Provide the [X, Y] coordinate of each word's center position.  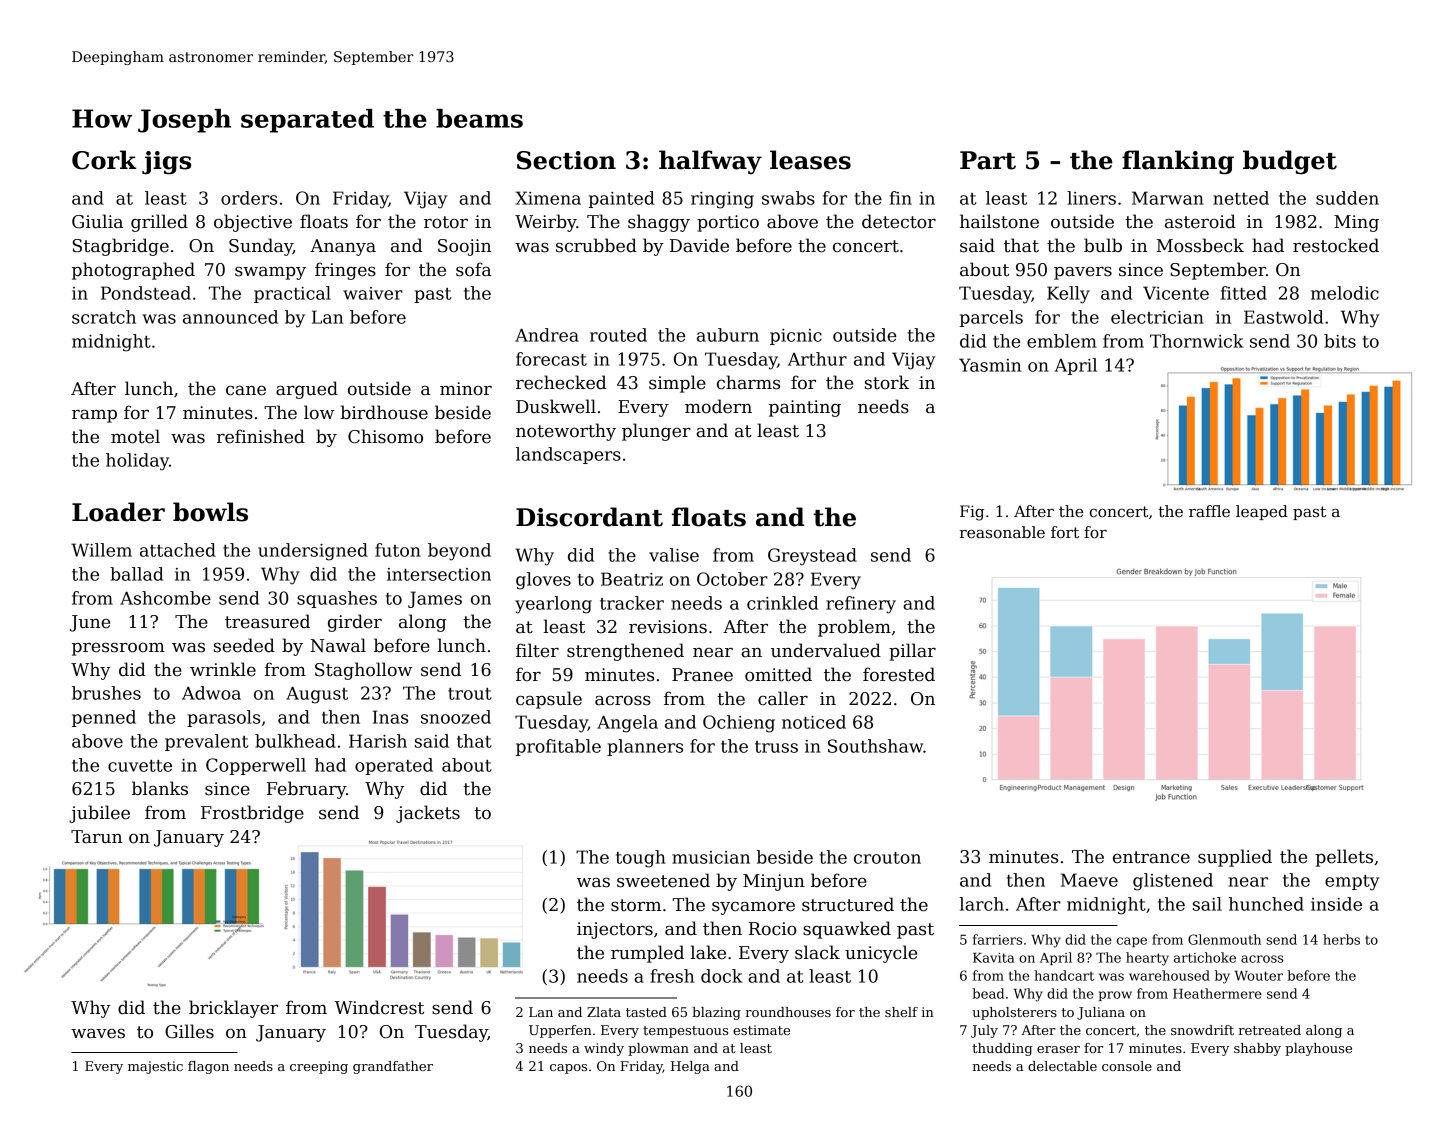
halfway [710, 162]
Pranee [702, 675]
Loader [118, 512]
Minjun [774, 882]
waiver [373, 293]
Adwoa [211, 693]
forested [899, 674]
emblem [1062, 341]
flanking [1178, 162]
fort [1065, 532]
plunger [656, 432]
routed [618, 335]
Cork [104, 160]
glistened [1173, 882]
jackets [428, 814]
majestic [155, 1067]
